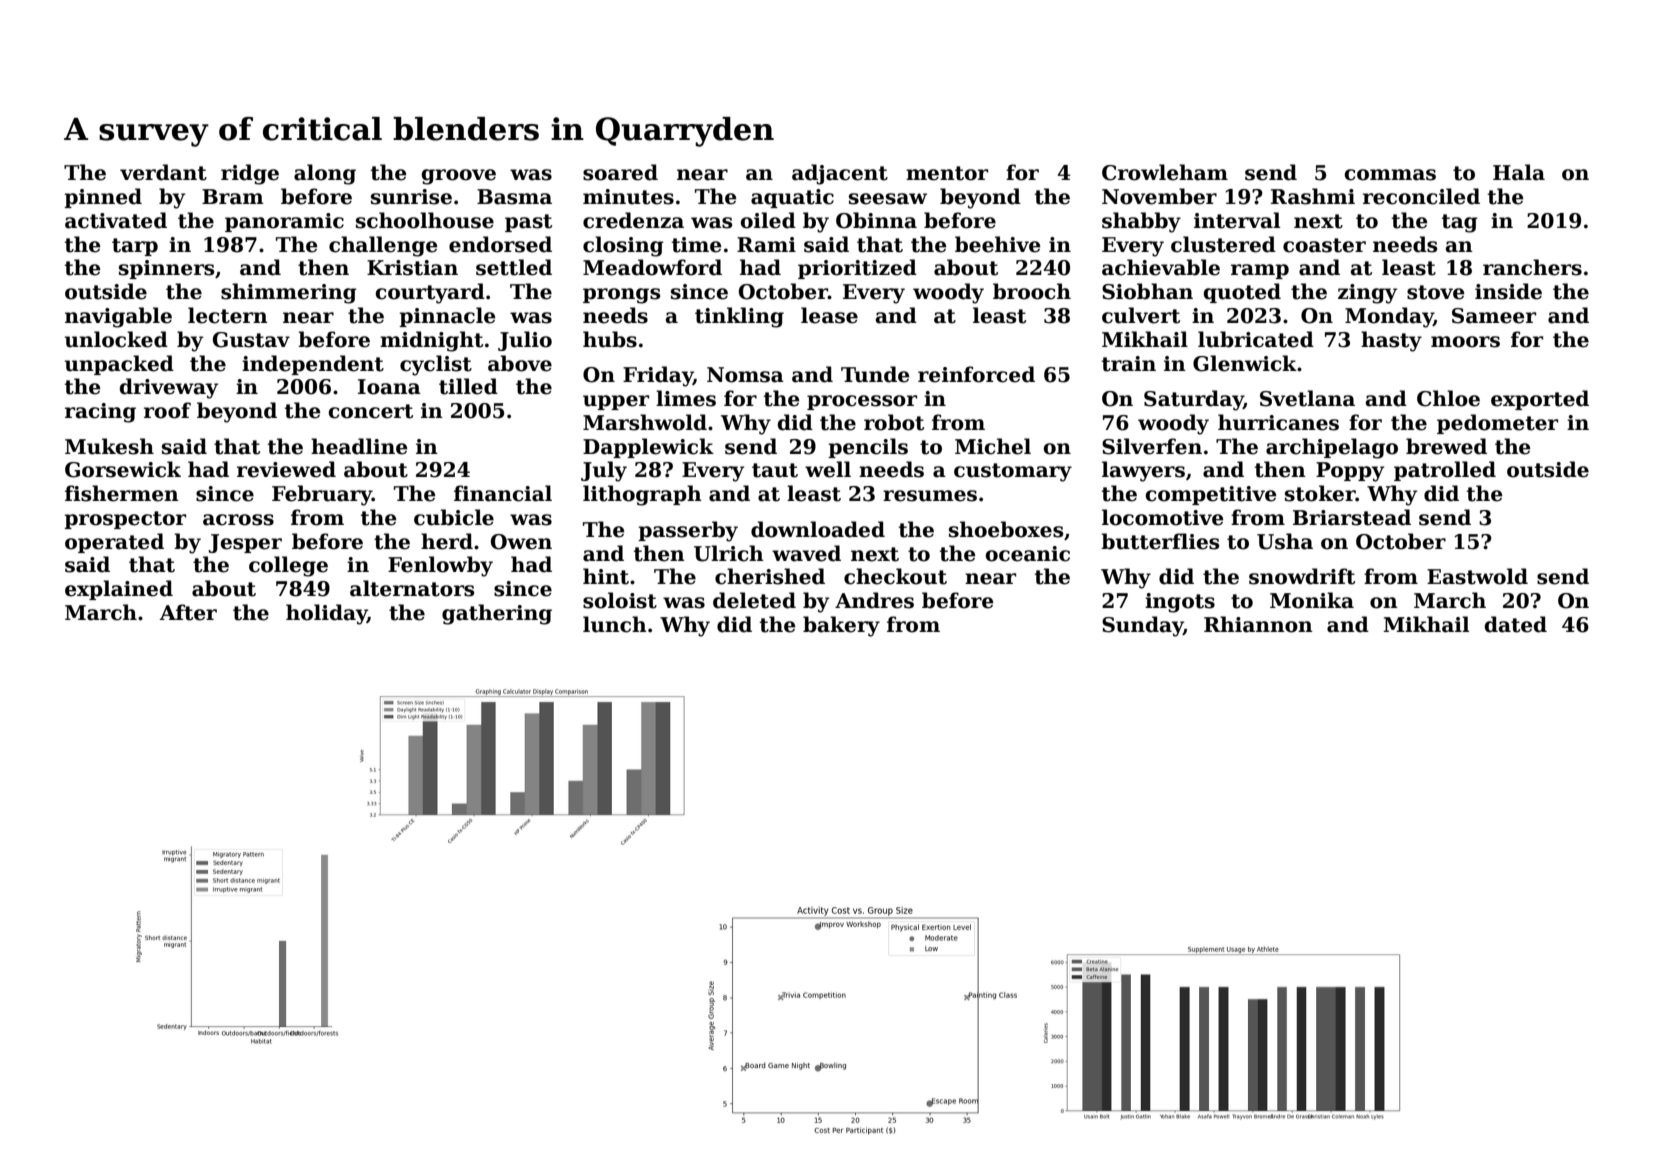 The width and height of the document is (1654, 1169). What do you see at coordinates (1352, 517) in the document?
I see `Briarstead` at bounding box center [1352, 517].
